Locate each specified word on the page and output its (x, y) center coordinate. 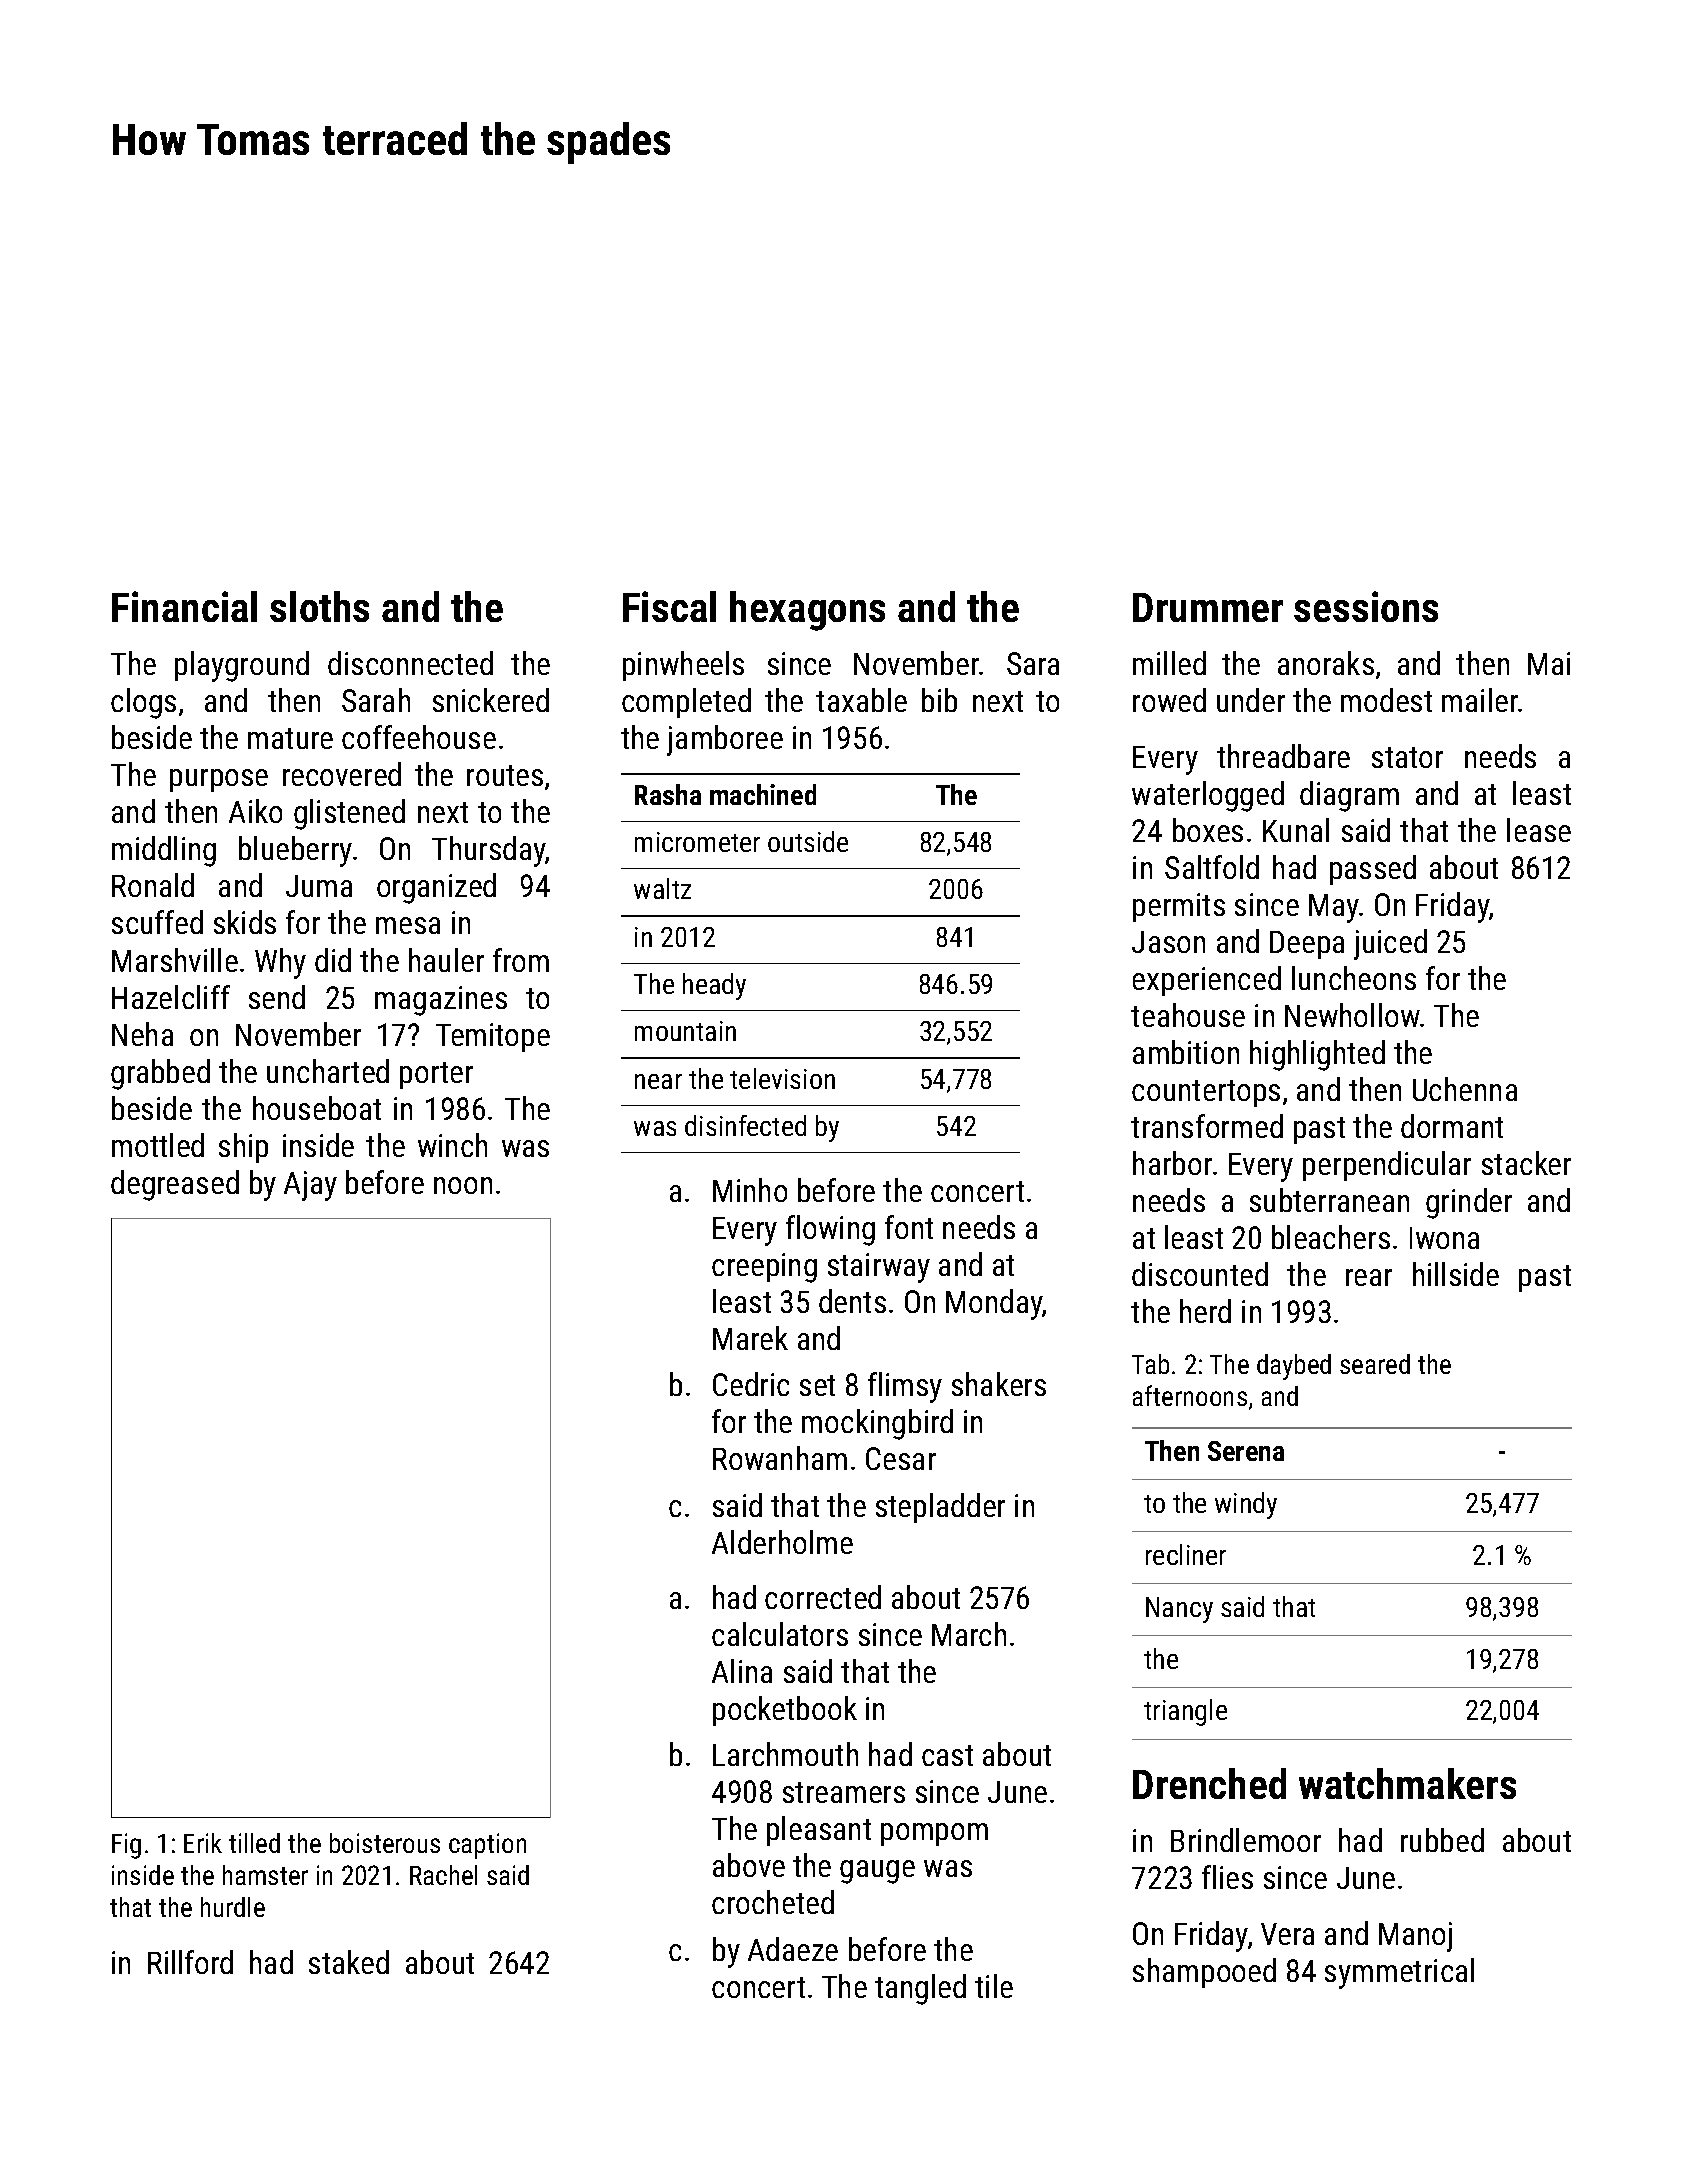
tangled (920, 1989)
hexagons (807, 611)
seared (1375, 1364)
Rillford (190, 1962)
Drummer (1208, 607)
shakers (999, 1384)
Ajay (310, 1186)
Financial (184, 606)
